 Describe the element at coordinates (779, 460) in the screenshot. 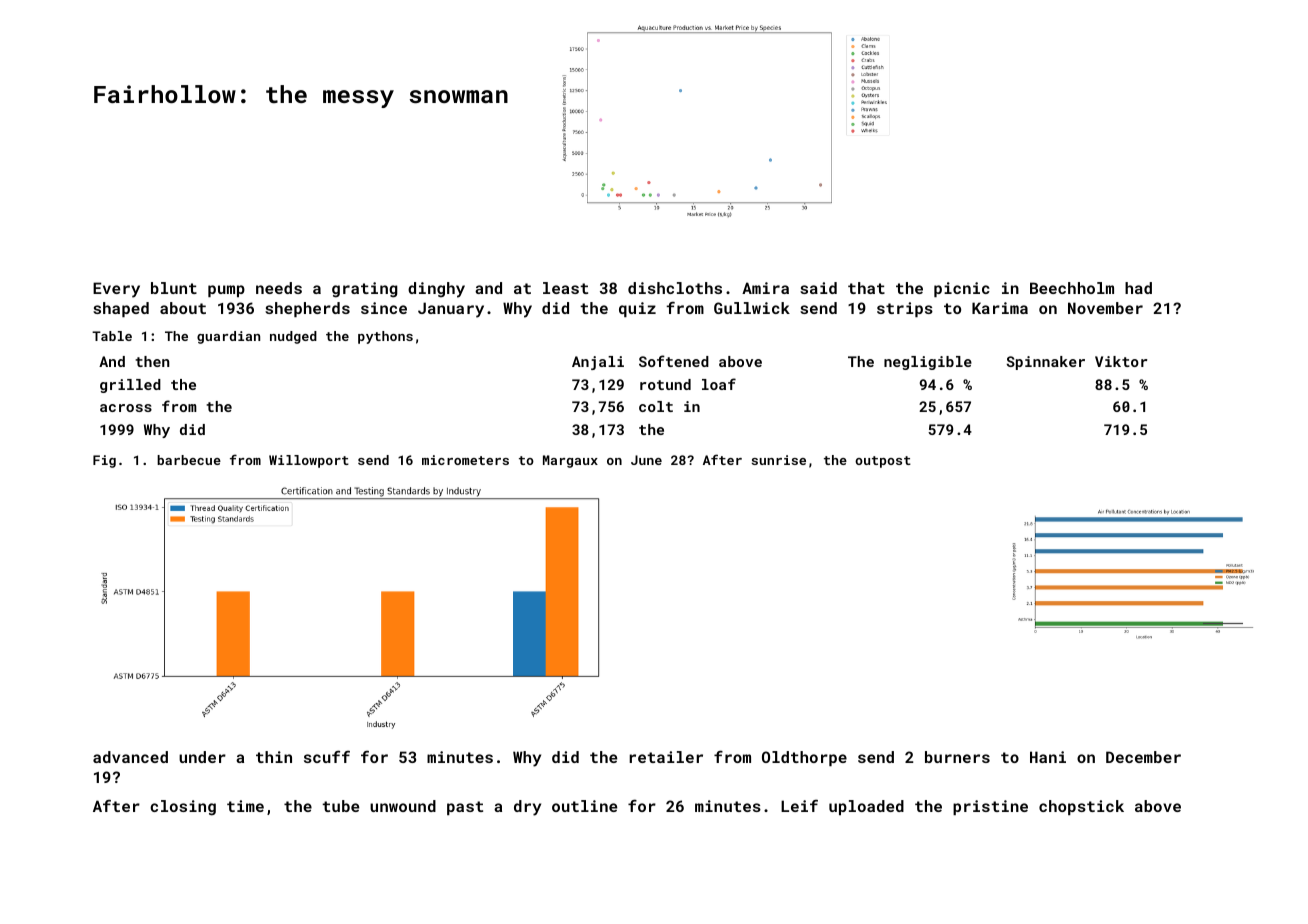

I see `sunrise` at that location.
